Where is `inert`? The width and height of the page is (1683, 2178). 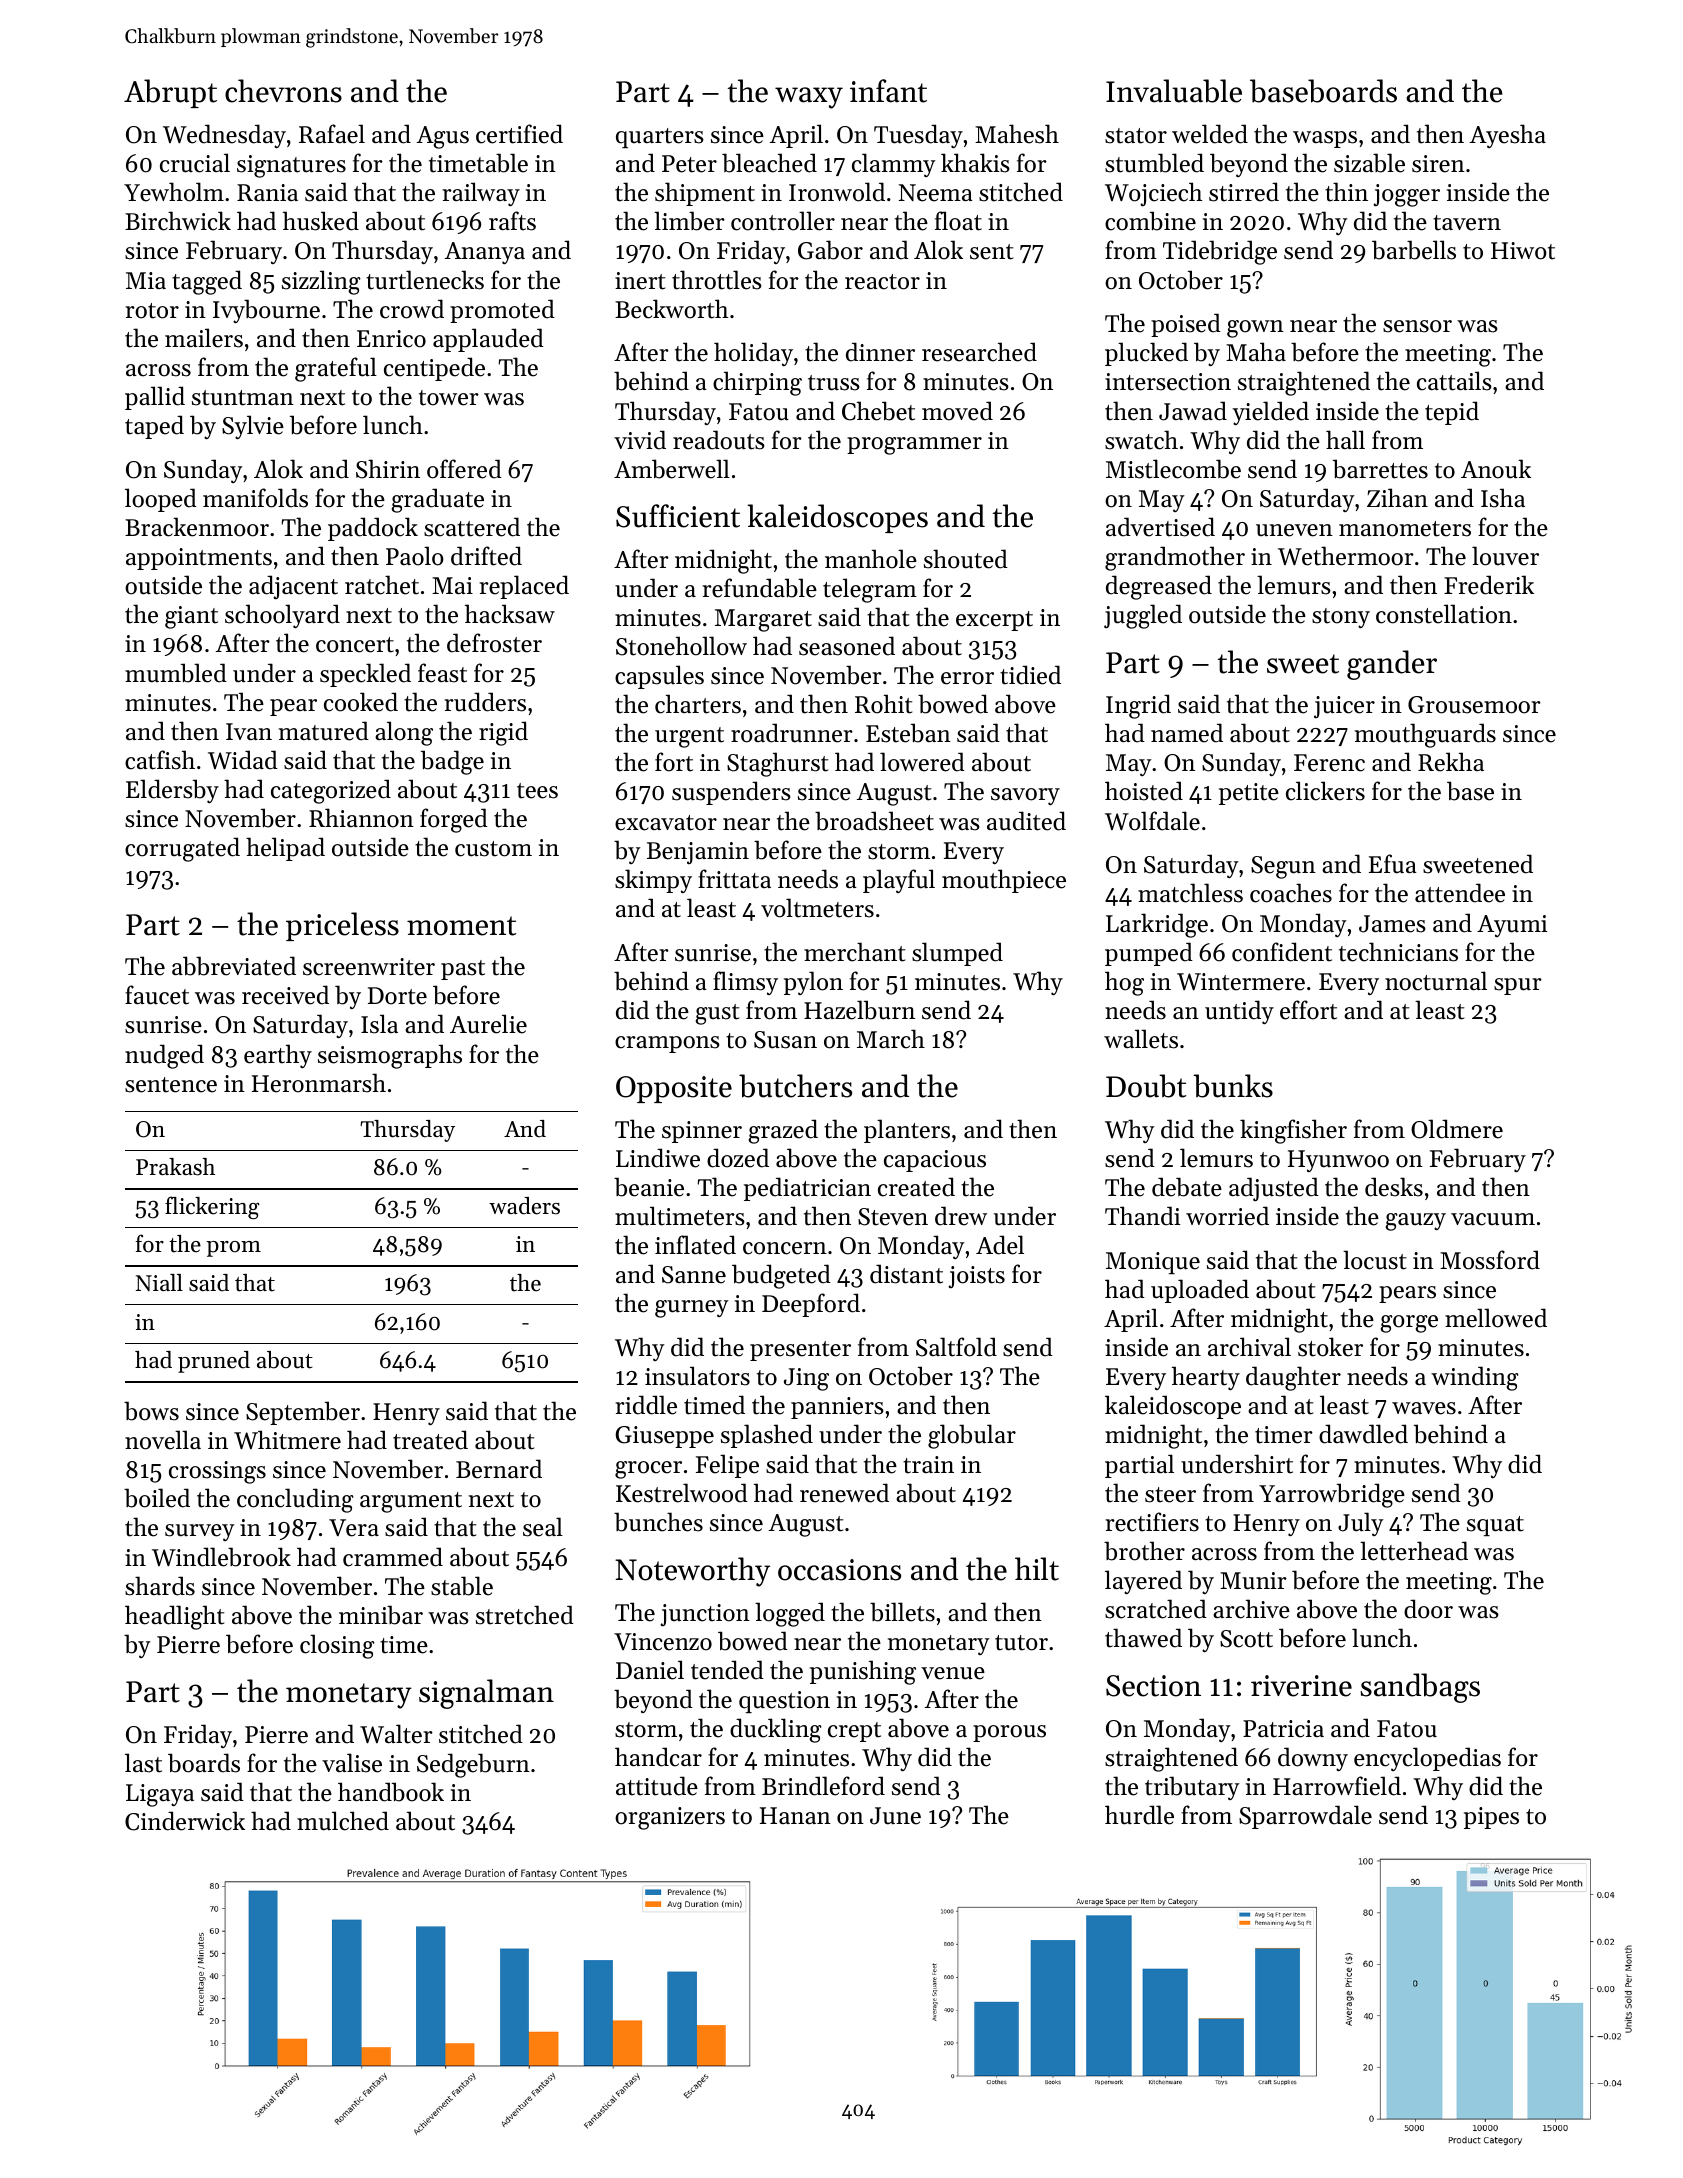
inert is located at coordinates (640, 281).
